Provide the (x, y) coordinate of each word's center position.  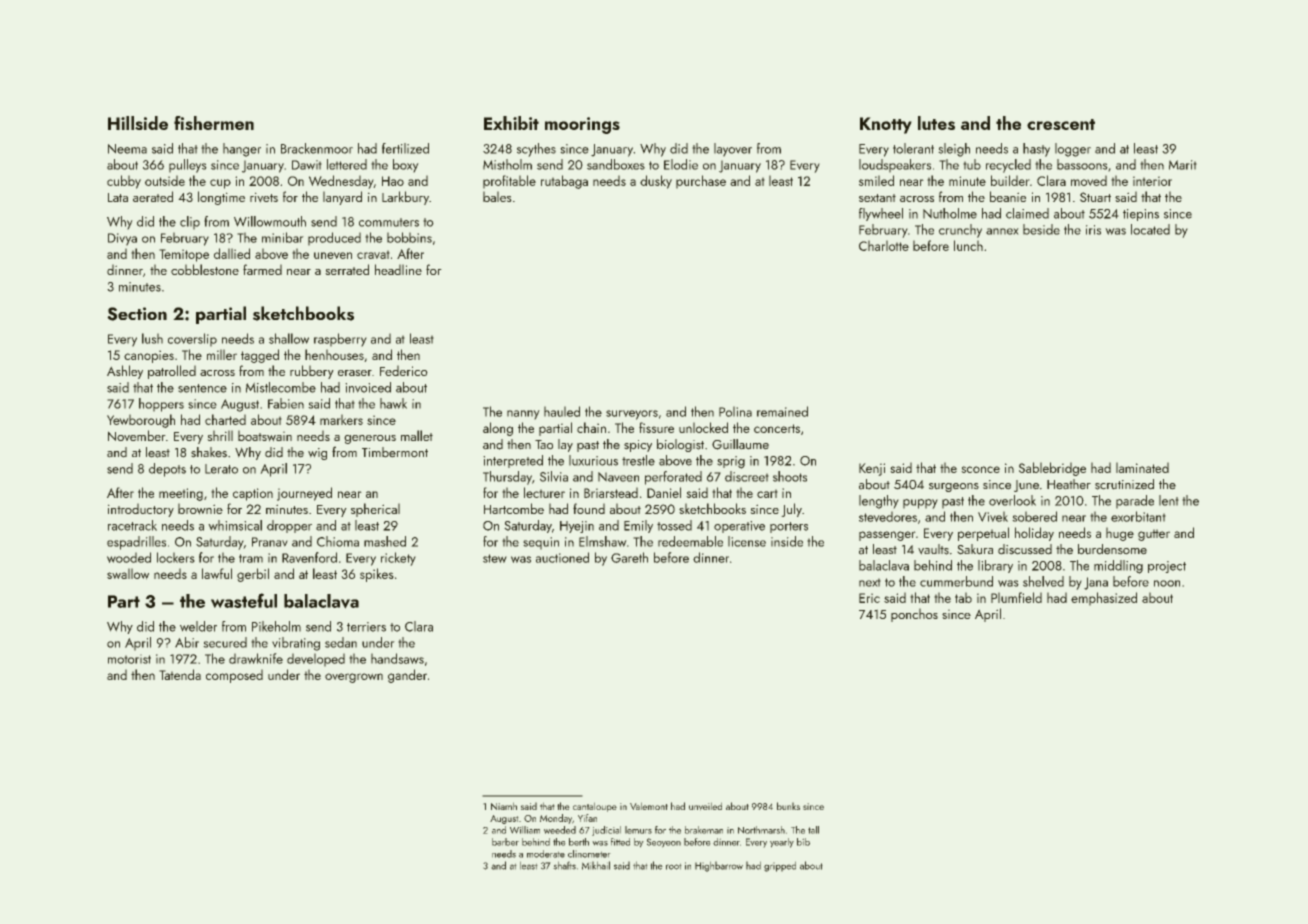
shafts (564, 865)
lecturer (544, 492)
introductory (141, 510)
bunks (788, 806)
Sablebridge (1052, 469)
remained (782, 411)
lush (152, 338)
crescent (1061, 124)
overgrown (354, 678)
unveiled (705, 806)
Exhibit (511, 123)
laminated (1142, 467)
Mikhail (596, 865)
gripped (780, 866)
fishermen (214, 123)
